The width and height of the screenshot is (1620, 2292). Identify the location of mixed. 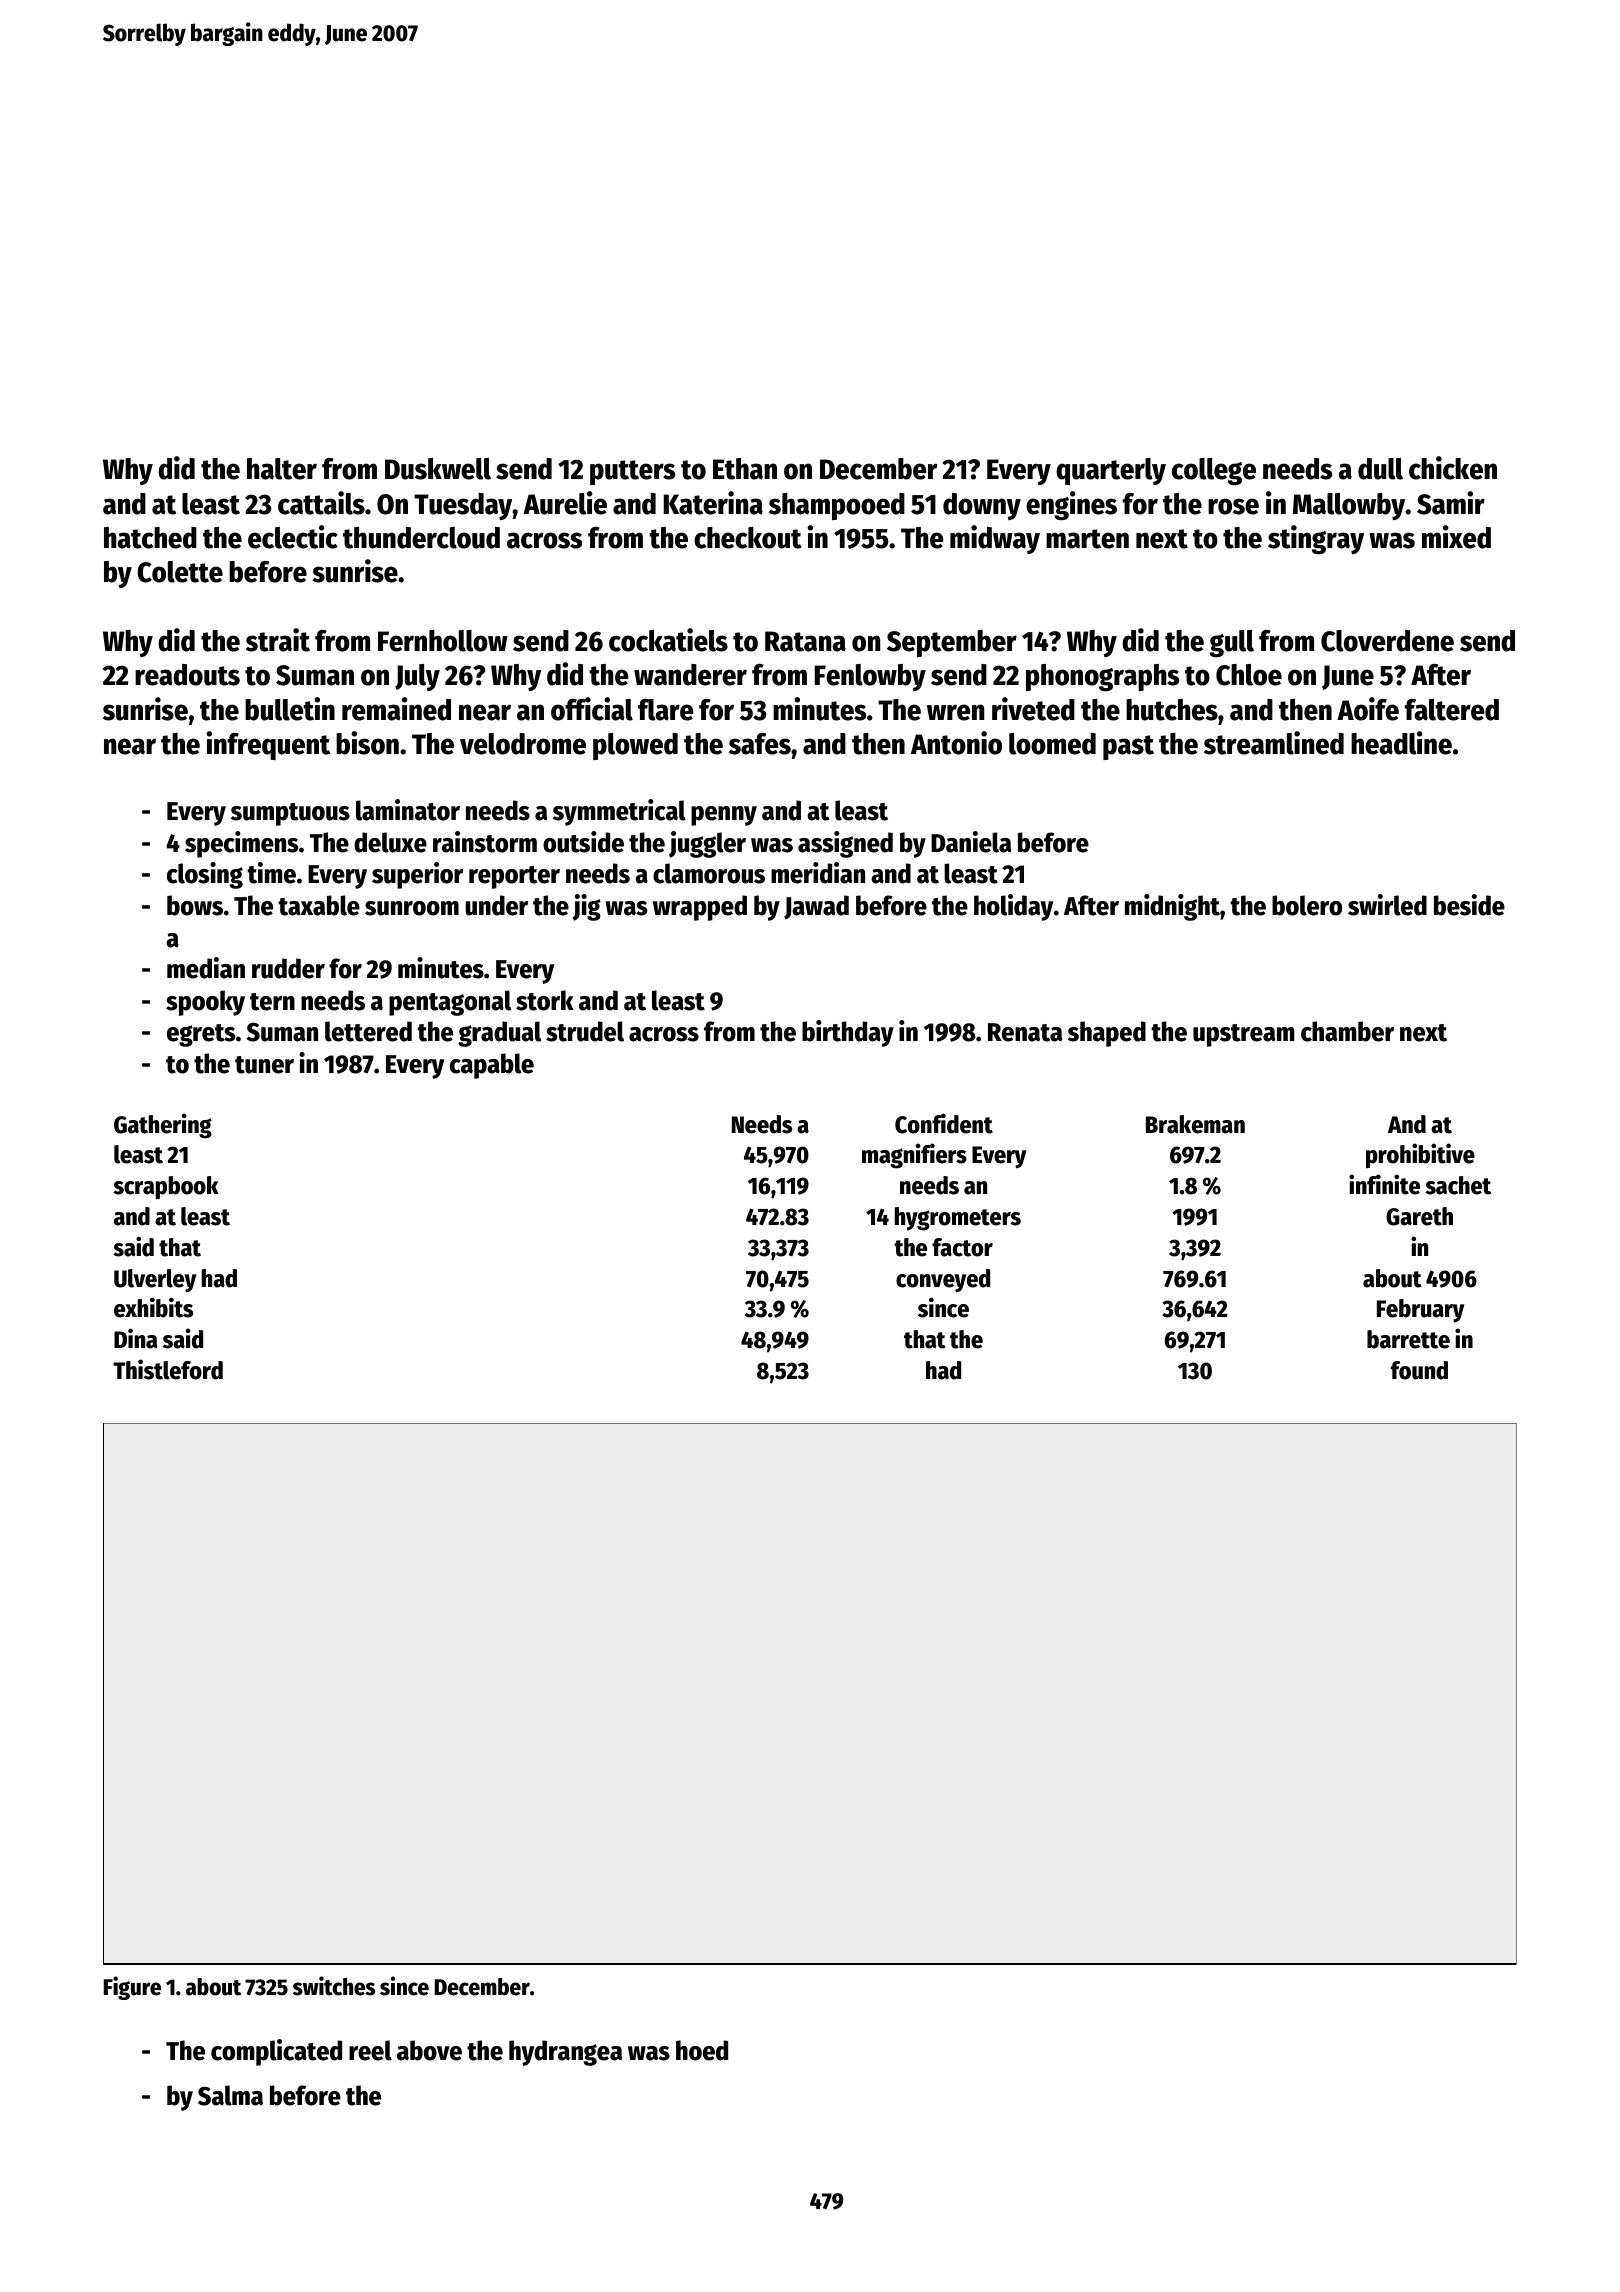
(1456, 537).
